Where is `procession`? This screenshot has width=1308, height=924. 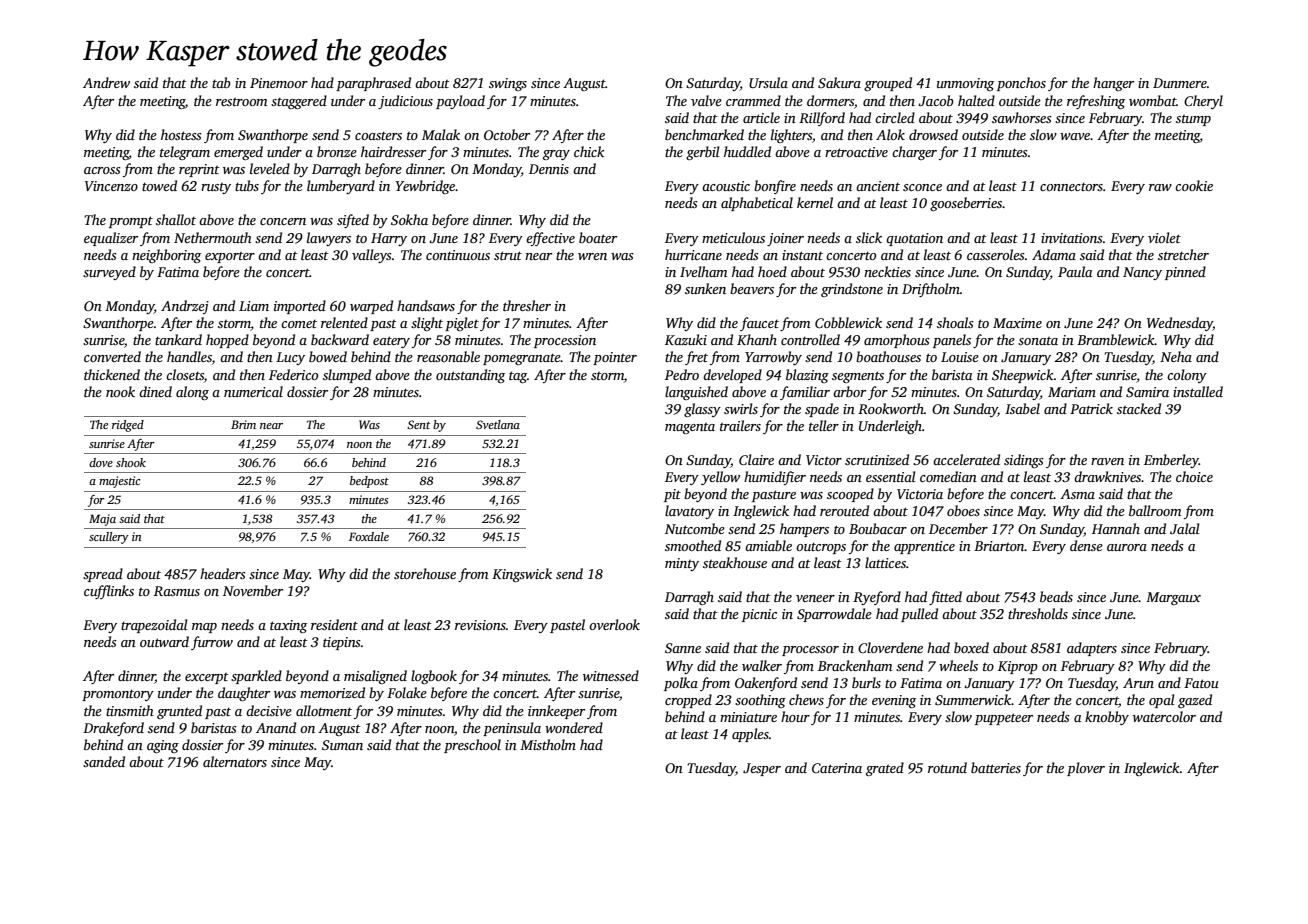
procession is located at coordinates (565, 341).
